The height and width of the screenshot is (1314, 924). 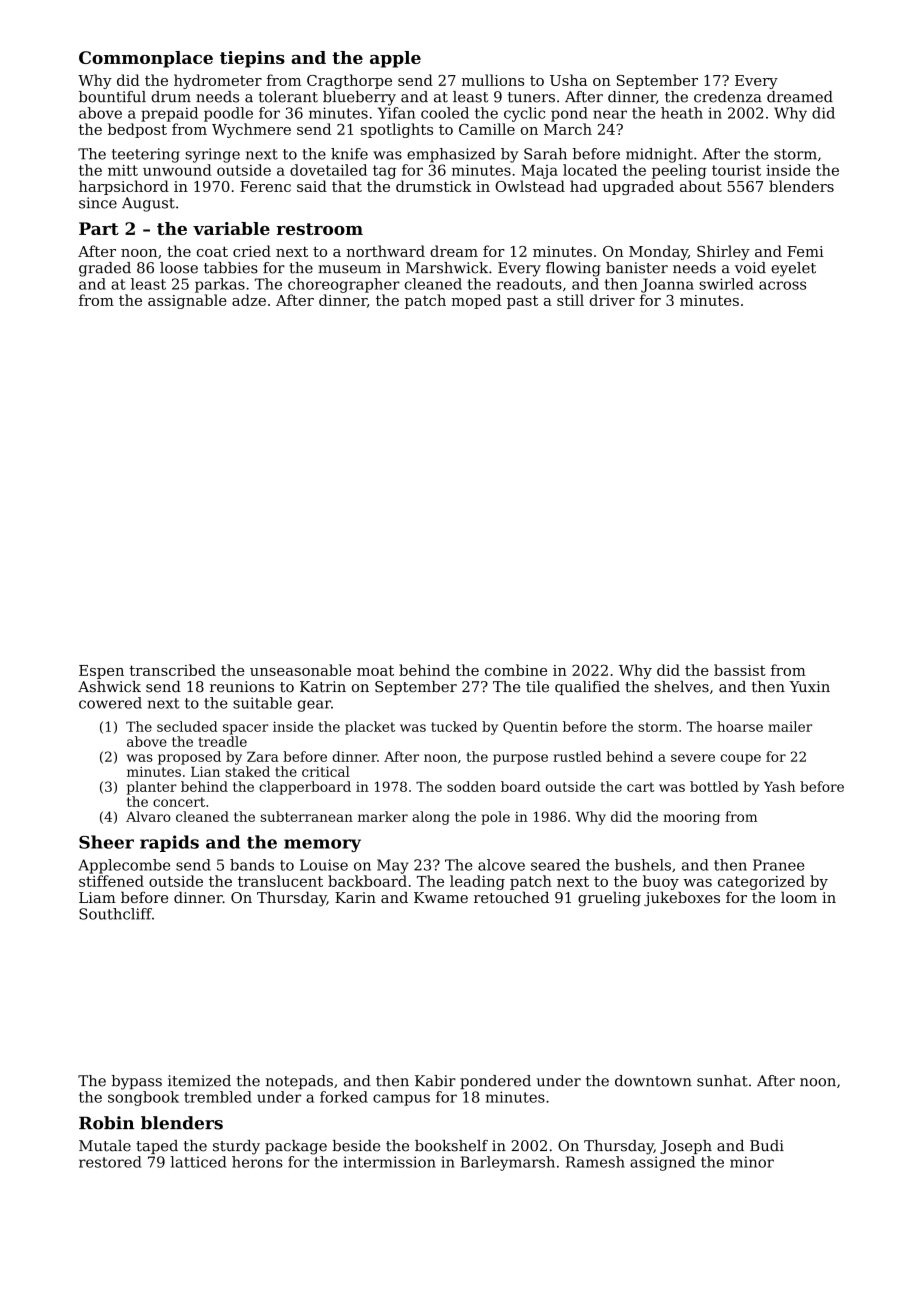 What do you see at coordinates (573, 269) in the screenshot?
I see `flowing` at bounding box center [573, 269].
